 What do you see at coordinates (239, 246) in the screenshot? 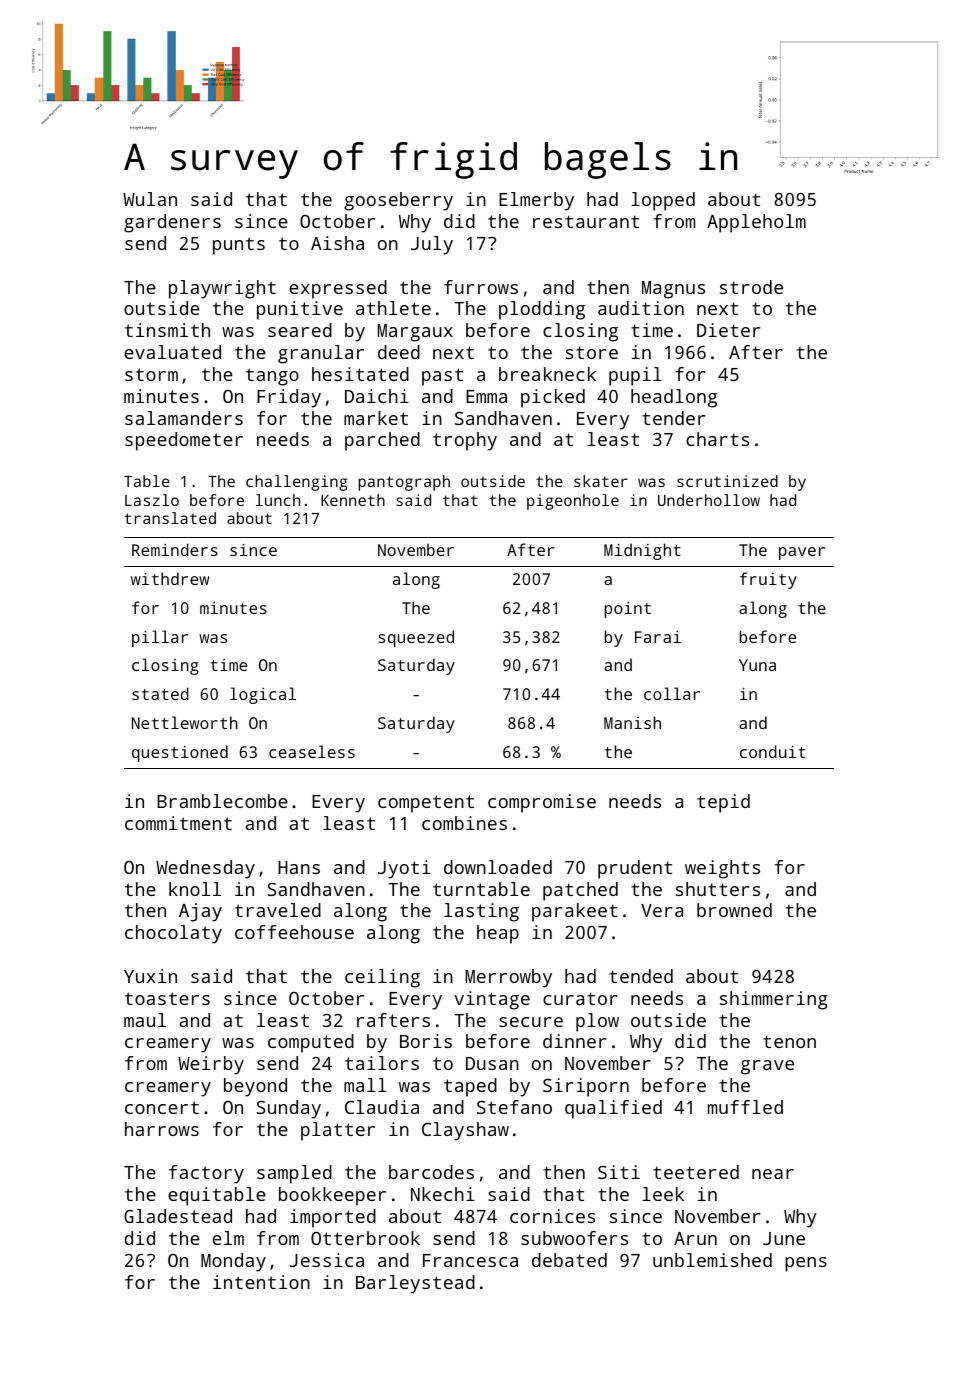
I see `punts` at bounding box center [239, 246].
